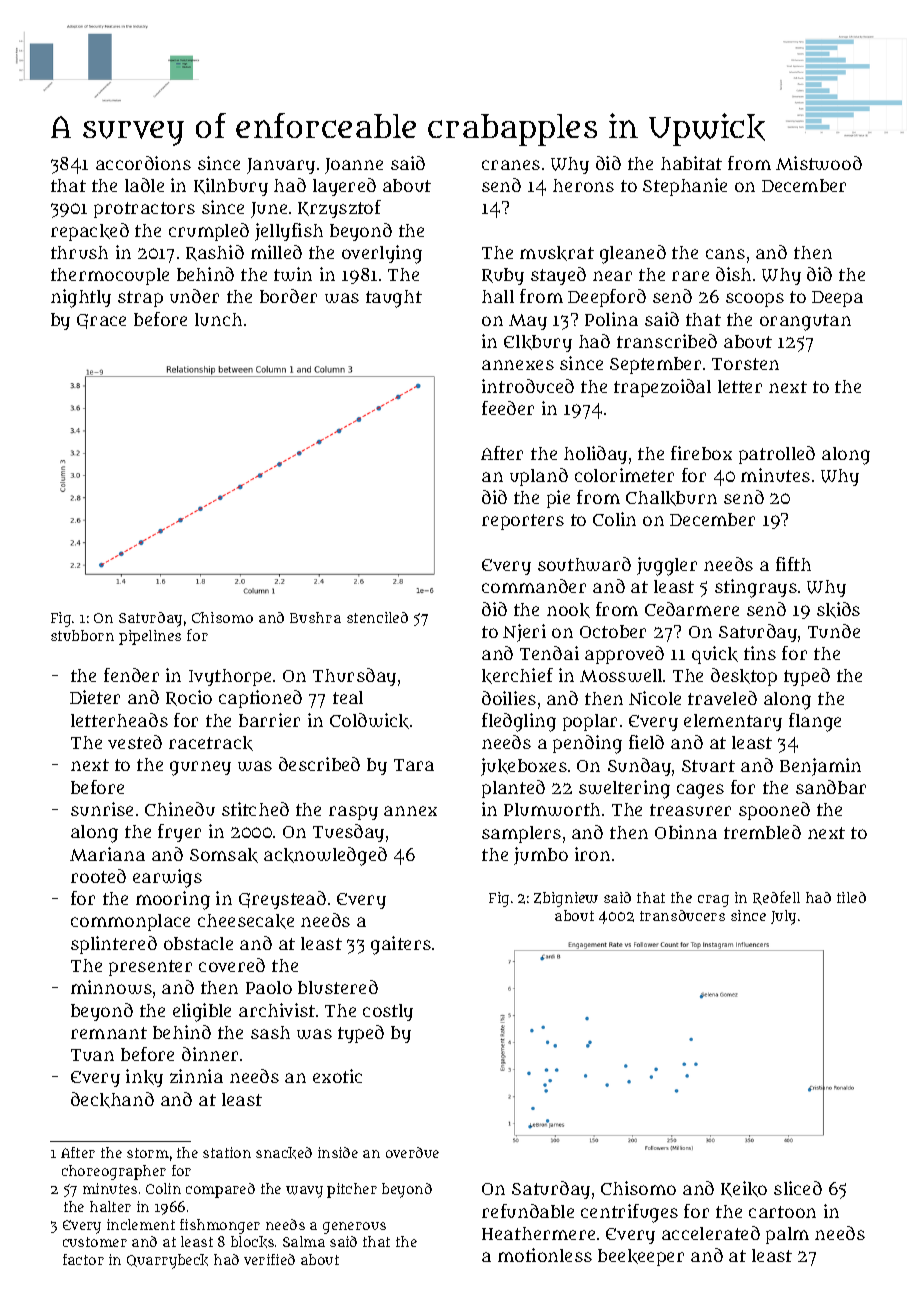 The image size is (924, 1308). What do you see at coordinates (196, 1076) in the screenshot?
I see `zinnia` at bounding box center [196, 1076].
